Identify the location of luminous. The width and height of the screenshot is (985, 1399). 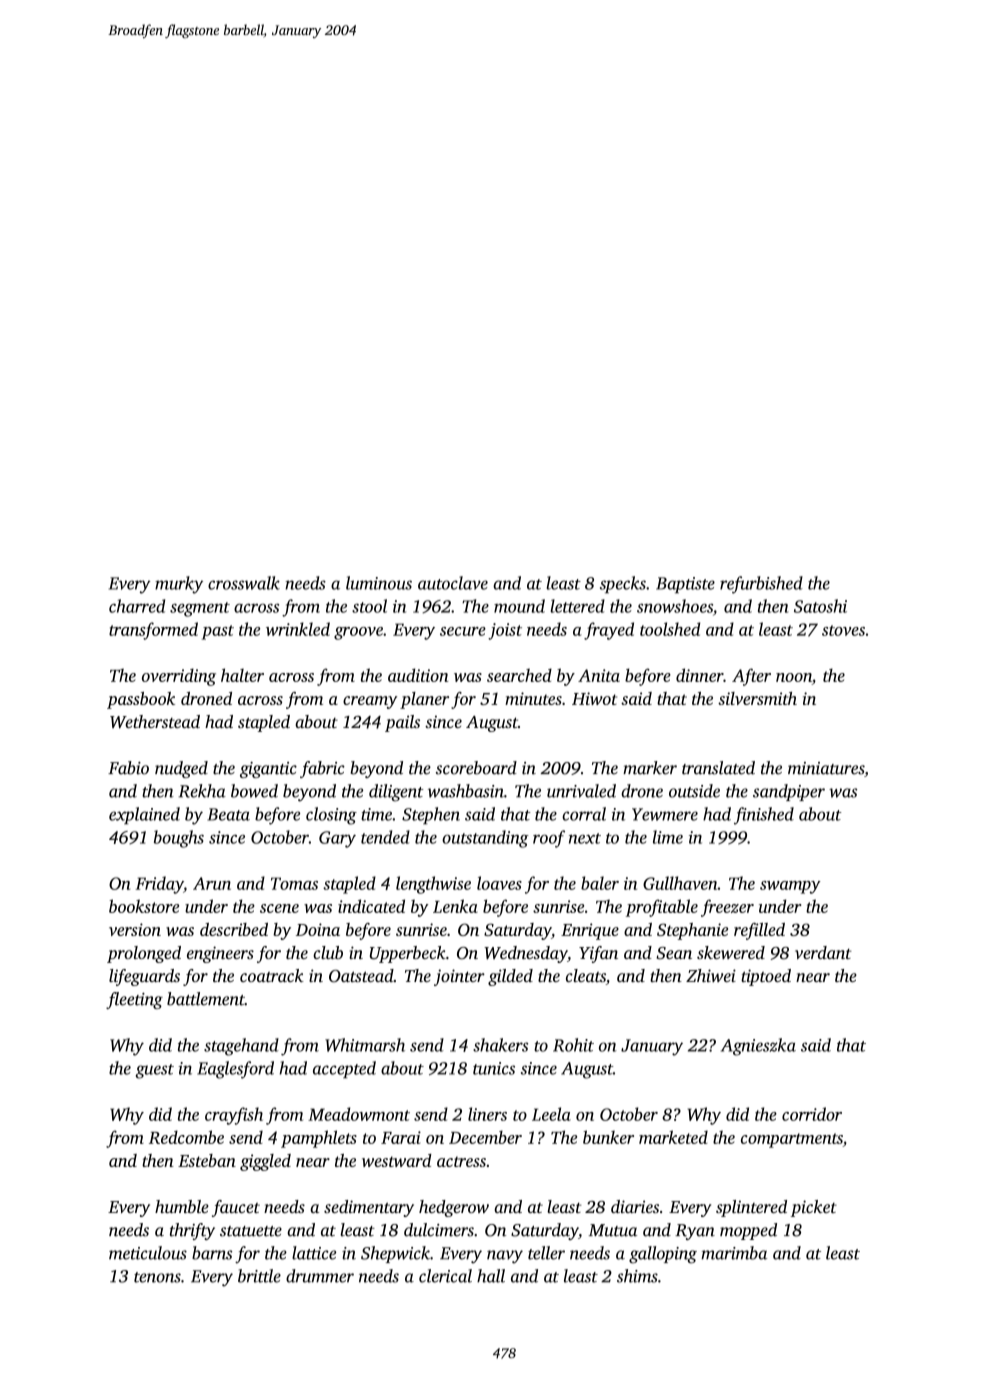
(379, 583).
